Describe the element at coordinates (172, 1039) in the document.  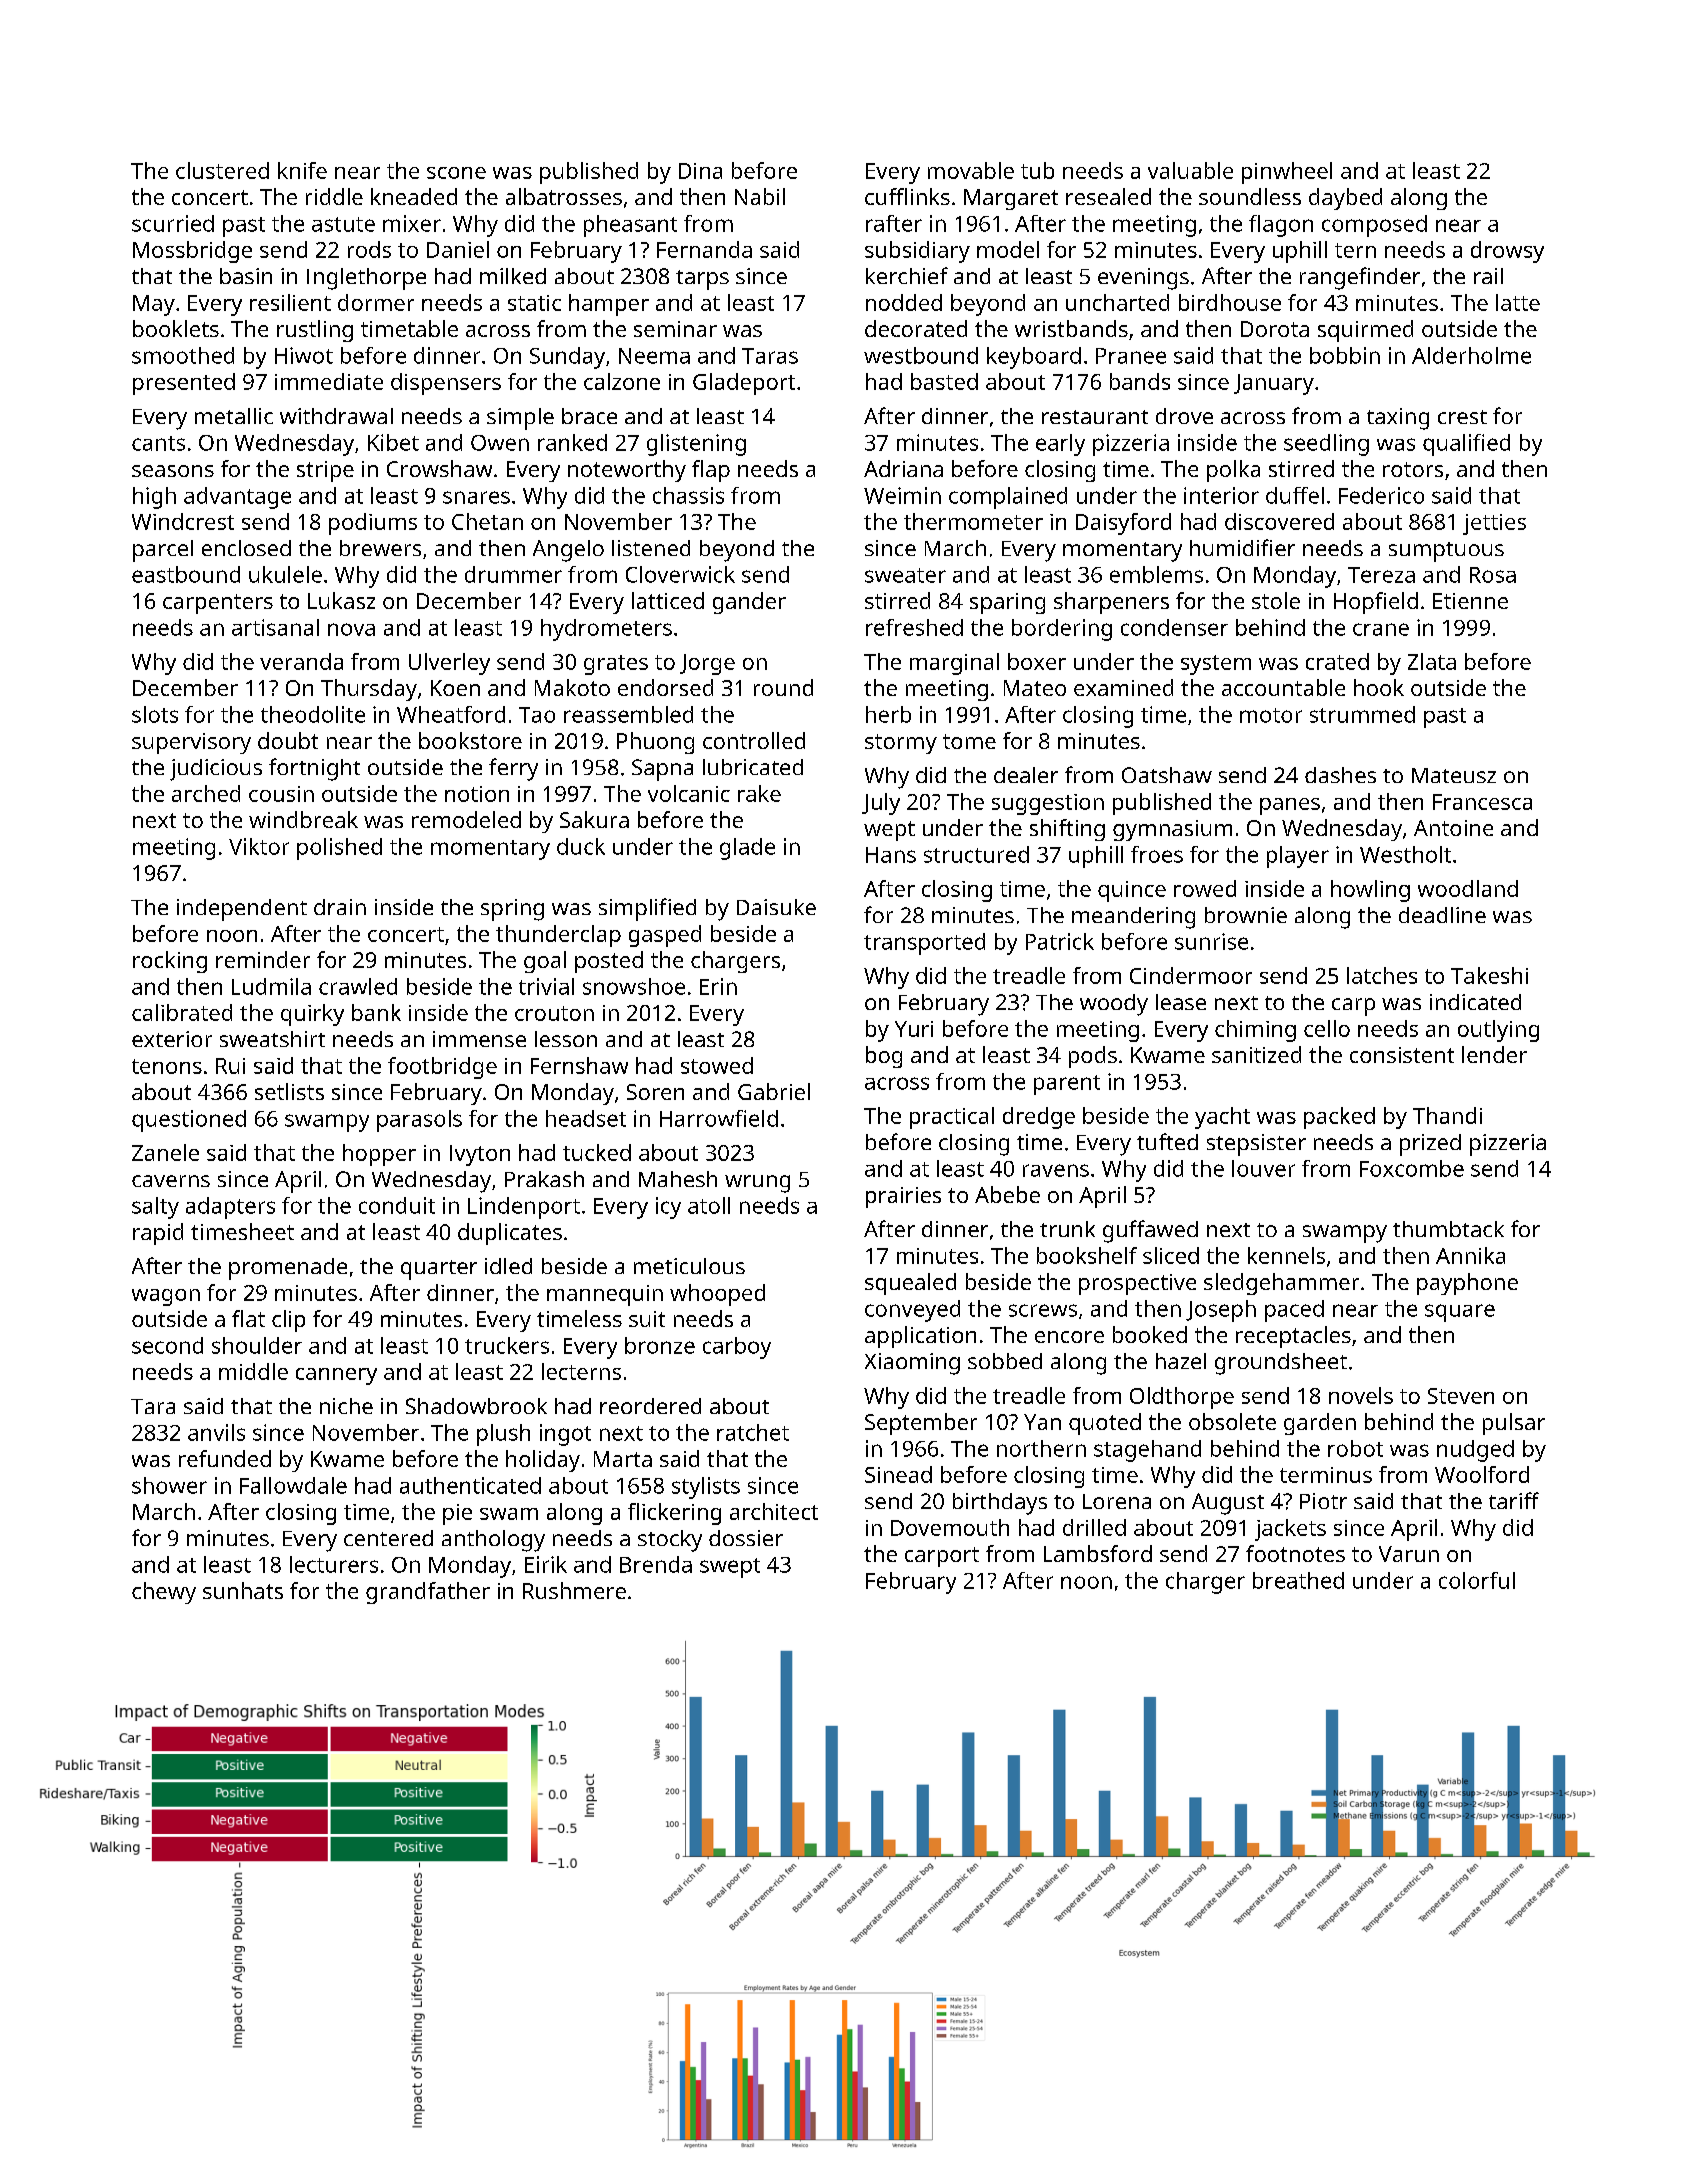
I see `exterior` at that location.
